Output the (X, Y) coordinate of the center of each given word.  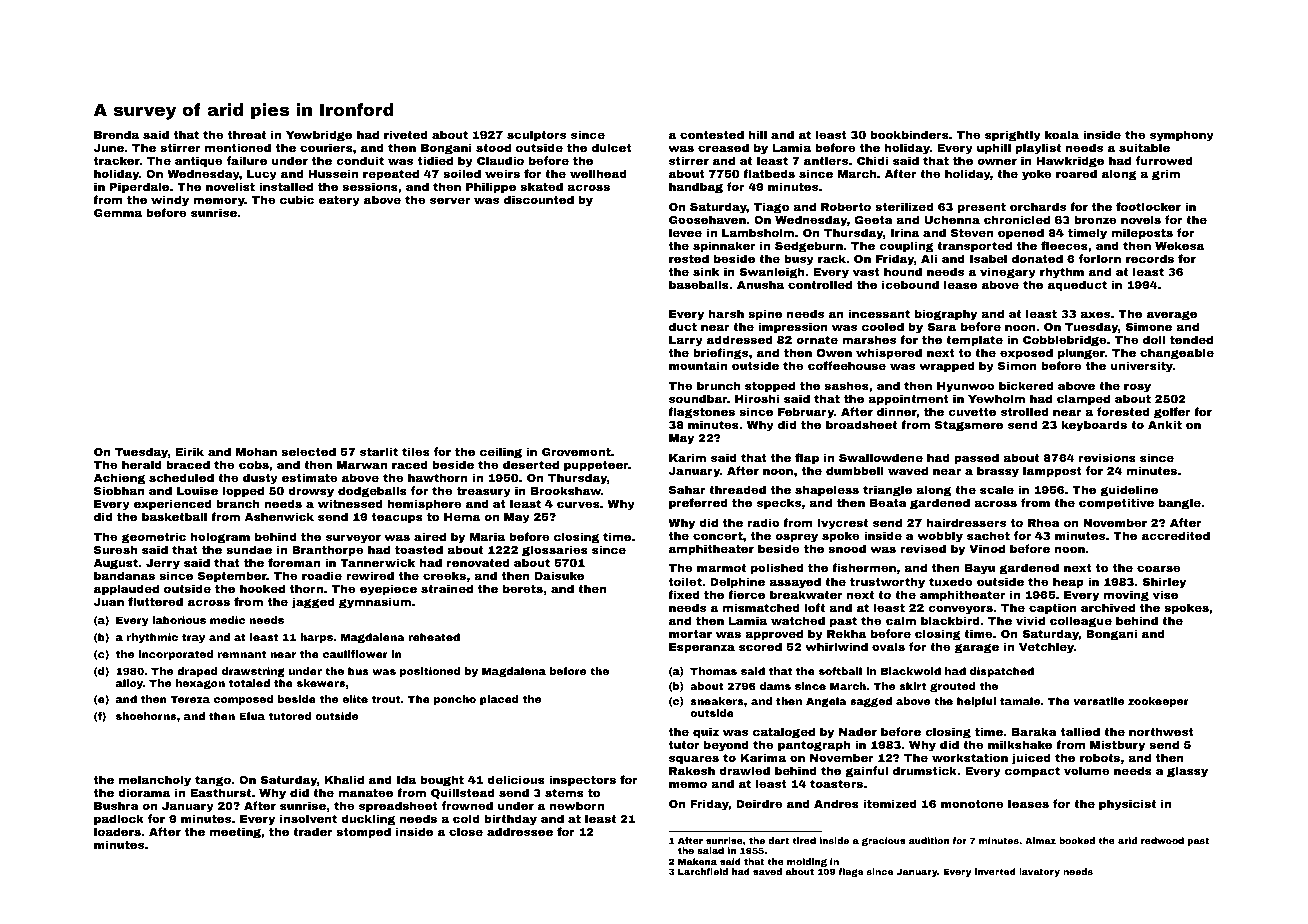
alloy (129, 684)
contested (712, 134)
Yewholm (996, 398)
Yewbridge (319, 136)
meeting (235, 833)
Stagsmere (969, 426)
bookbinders (909, 134)
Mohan (256, 451)
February (806, 413)
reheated (434, 637)
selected (308, 451)
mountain (698, 365)
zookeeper (1158, 702)
